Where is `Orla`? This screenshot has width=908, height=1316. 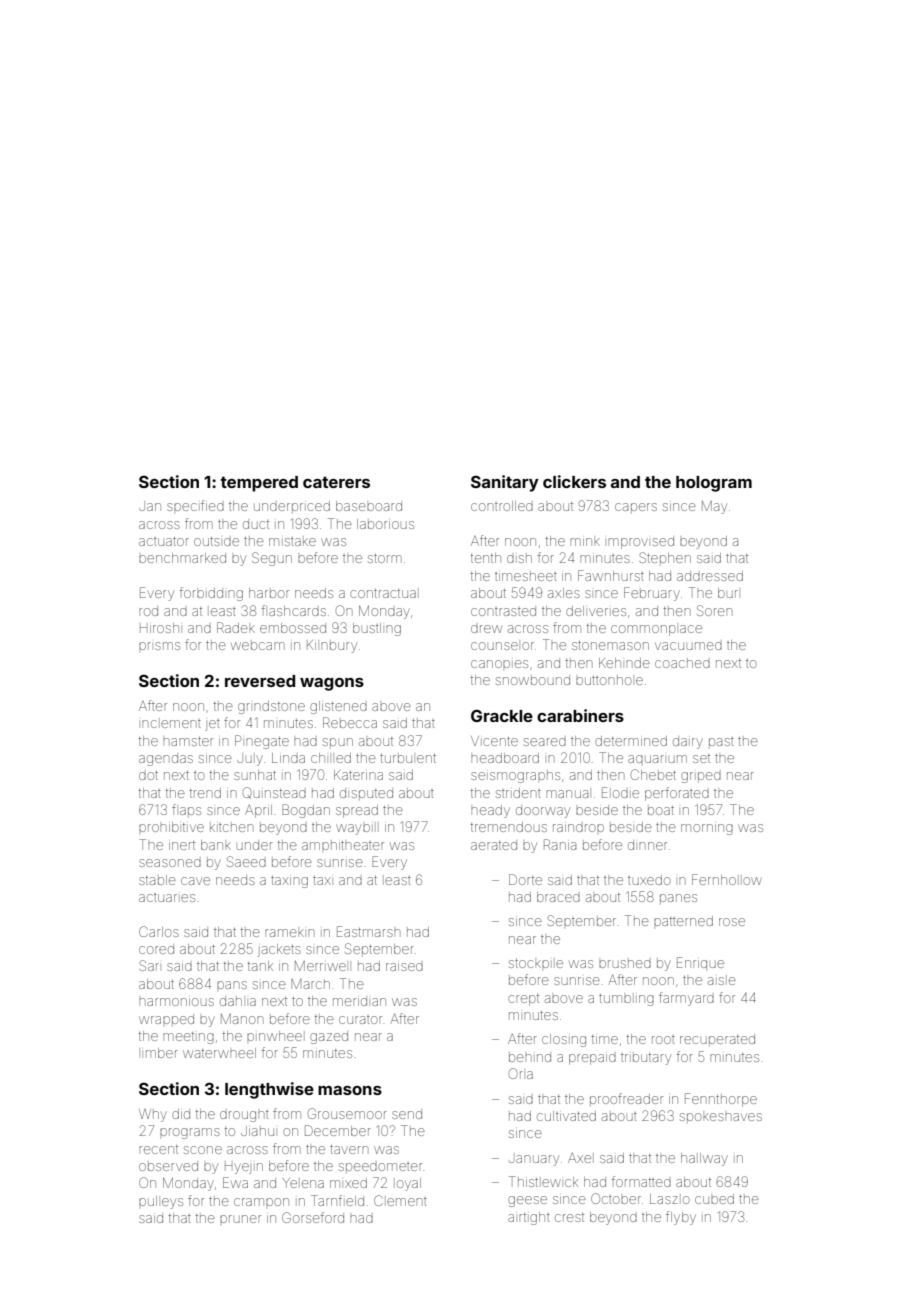 Orla is located at coordinates (521, 1073).
